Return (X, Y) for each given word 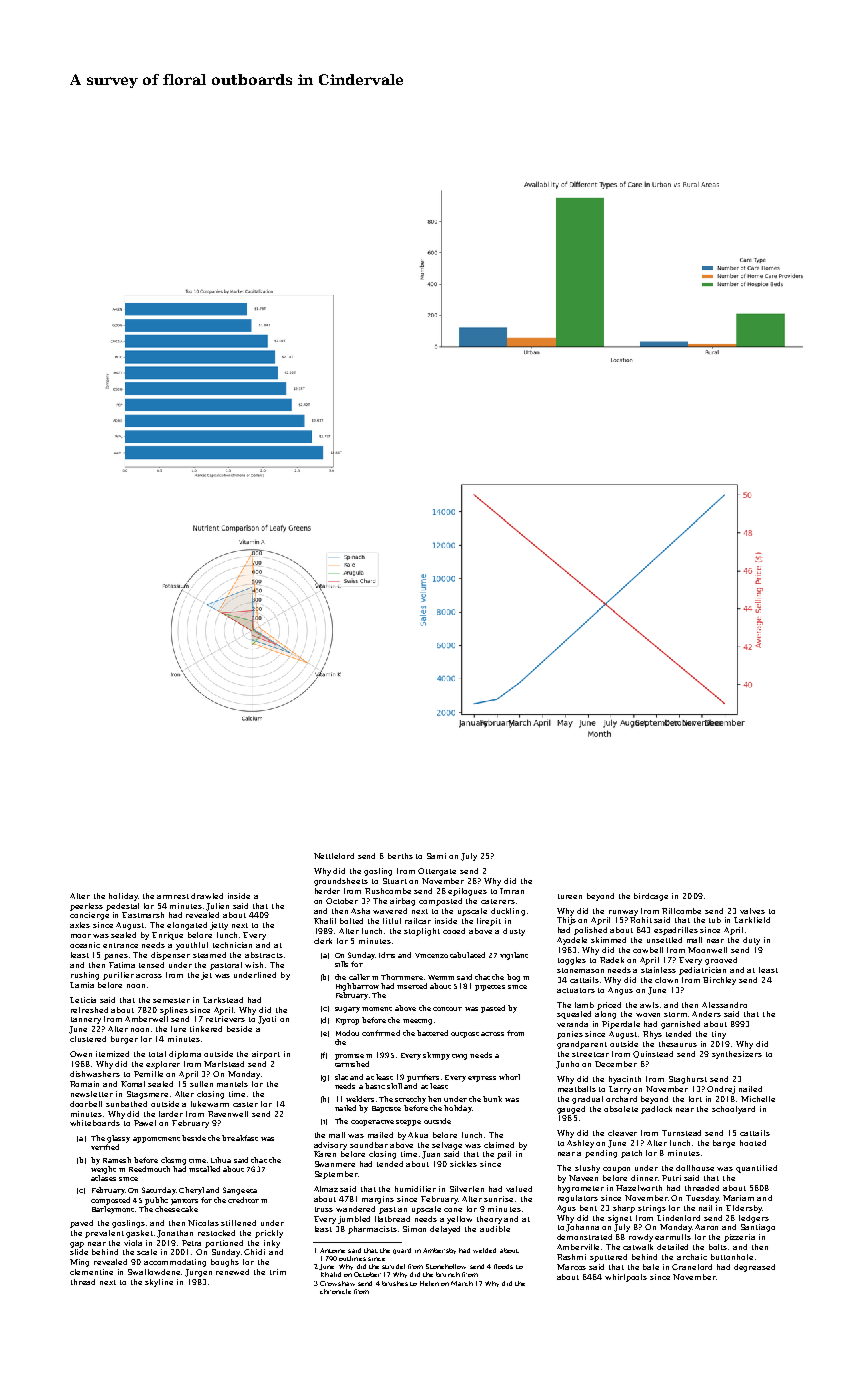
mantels (232, 1084)
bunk (492, 1099)
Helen (429, 1283)
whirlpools (626, 1278)
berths (400, 856)
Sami (436, 856)
